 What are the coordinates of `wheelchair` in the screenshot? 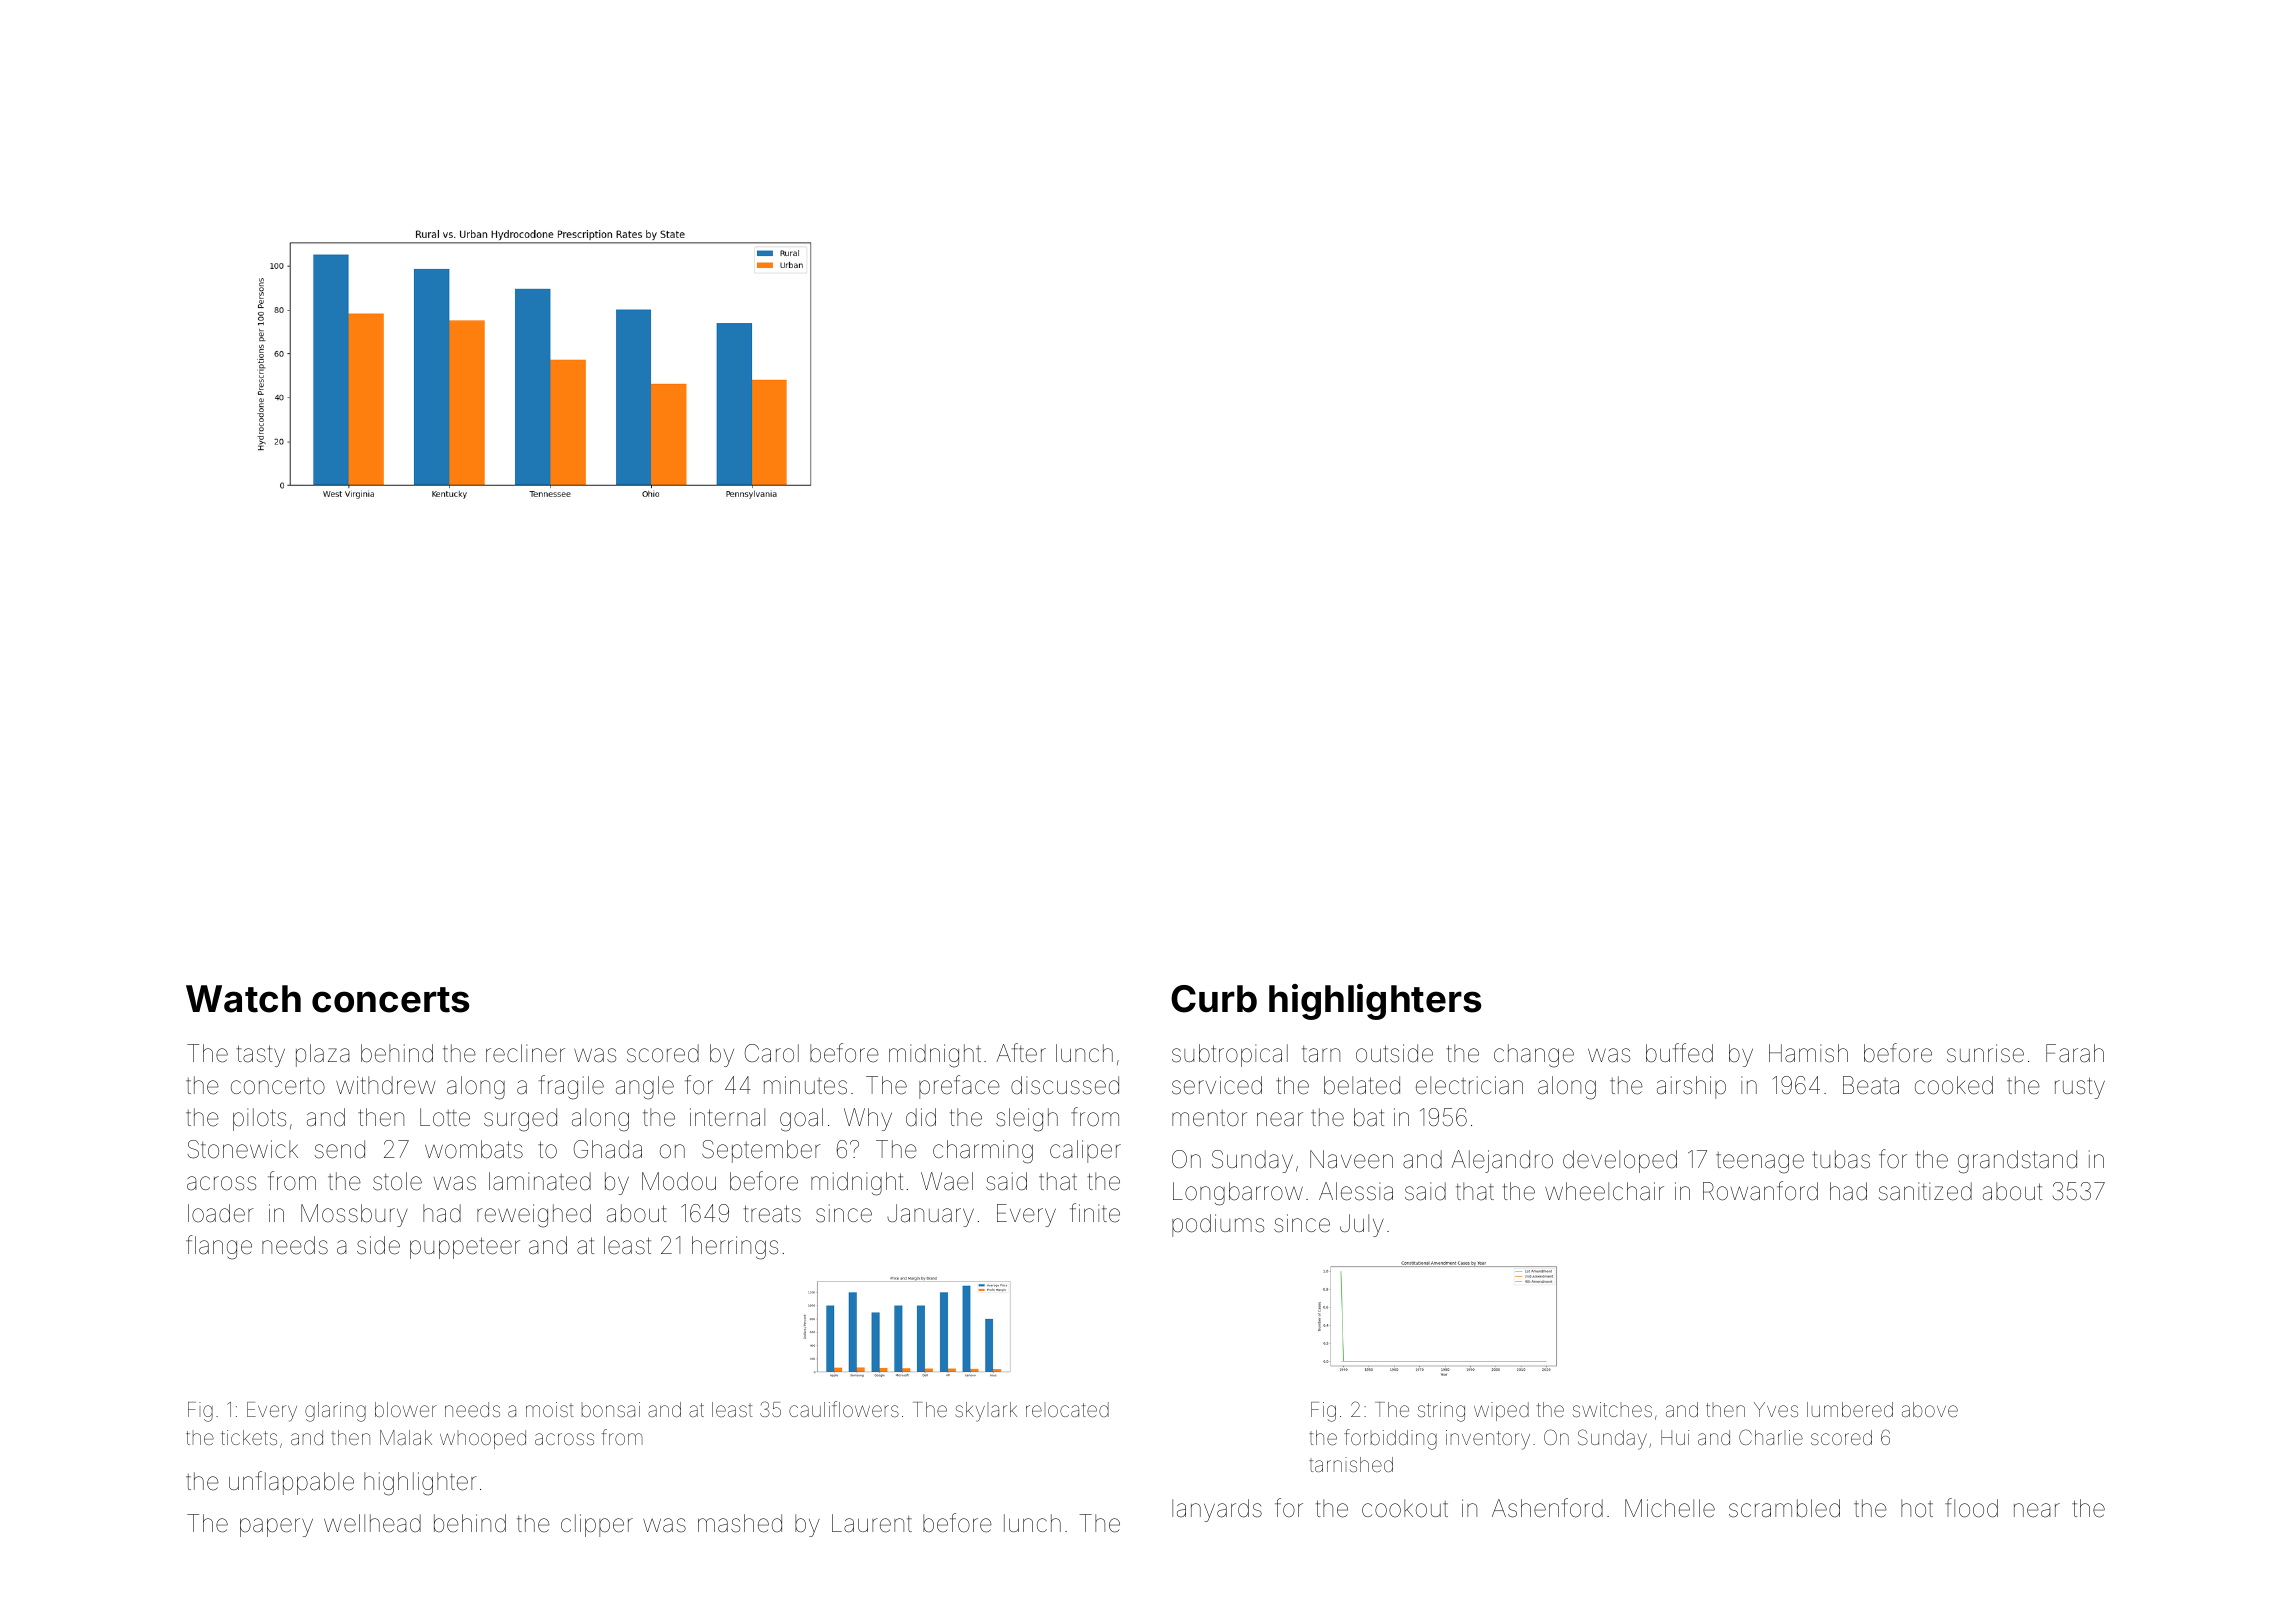 It's located at (1604, 1191).
